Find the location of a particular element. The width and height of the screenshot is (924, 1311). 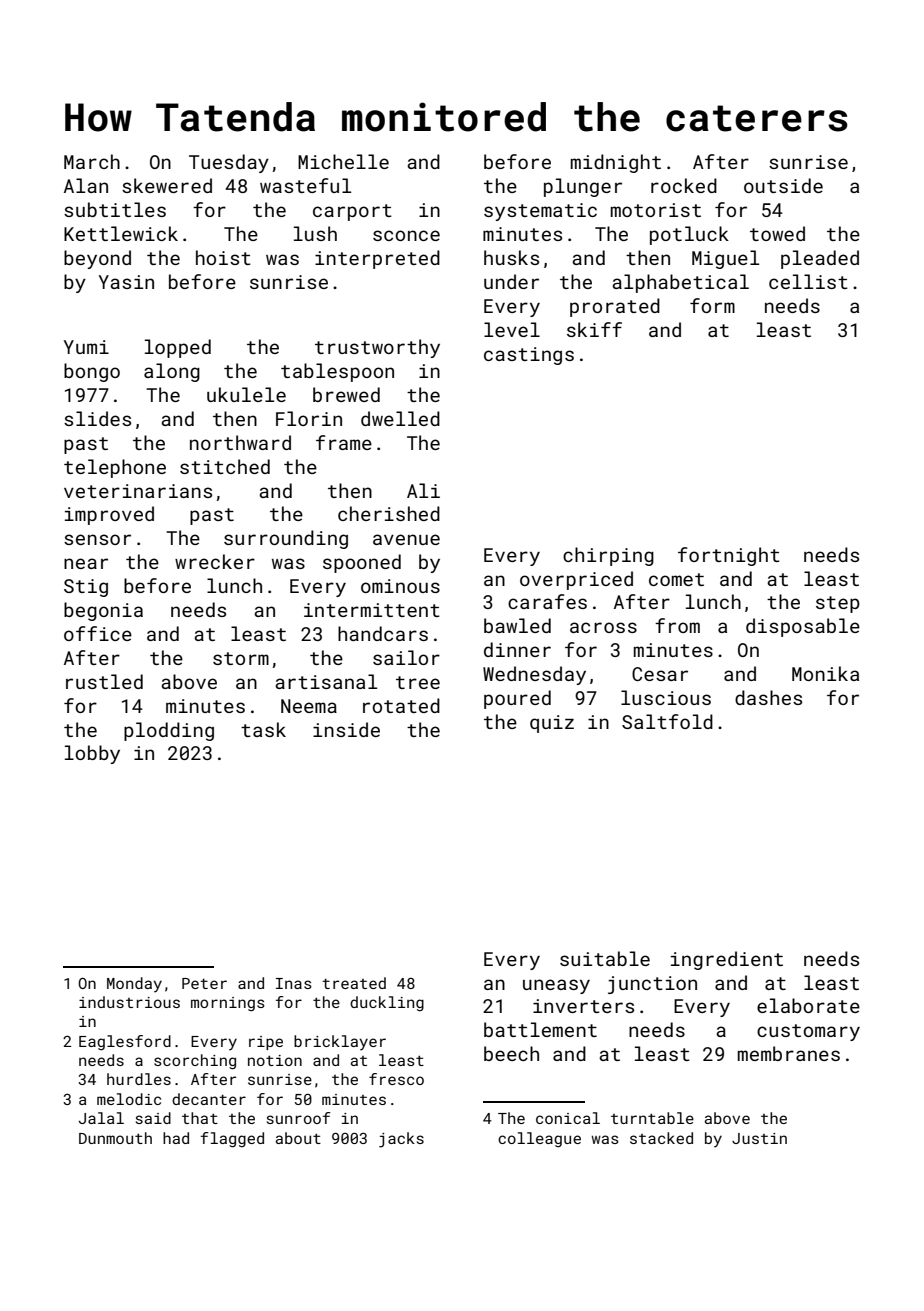

step is located at coordinates (838, 604).
